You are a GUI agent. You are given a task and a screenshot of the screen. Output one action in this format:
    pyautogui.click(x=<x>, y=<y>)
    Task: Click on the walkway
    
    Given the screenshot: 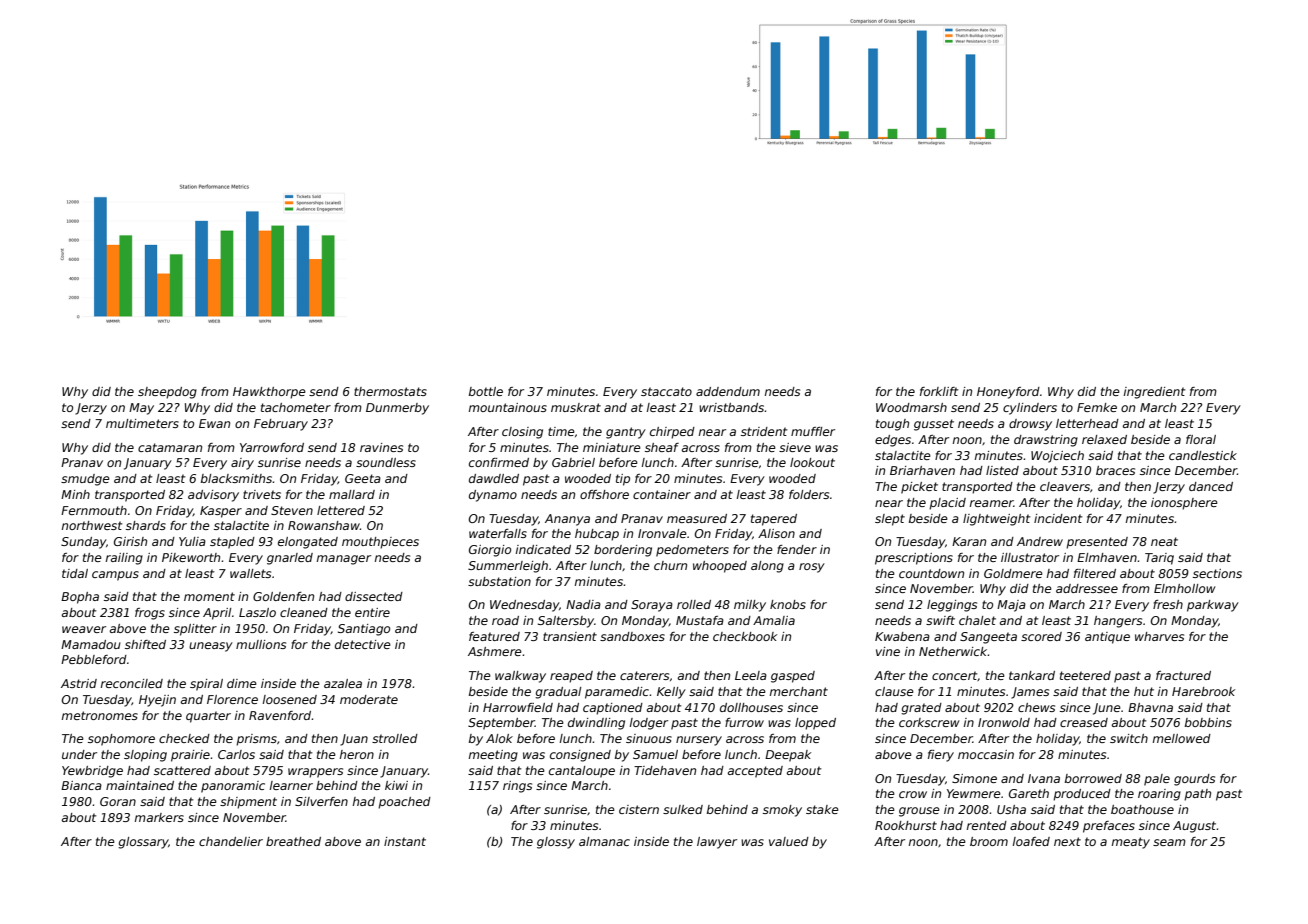 What is the action you would take?
    pyautogui.click(x=520, y=677)
